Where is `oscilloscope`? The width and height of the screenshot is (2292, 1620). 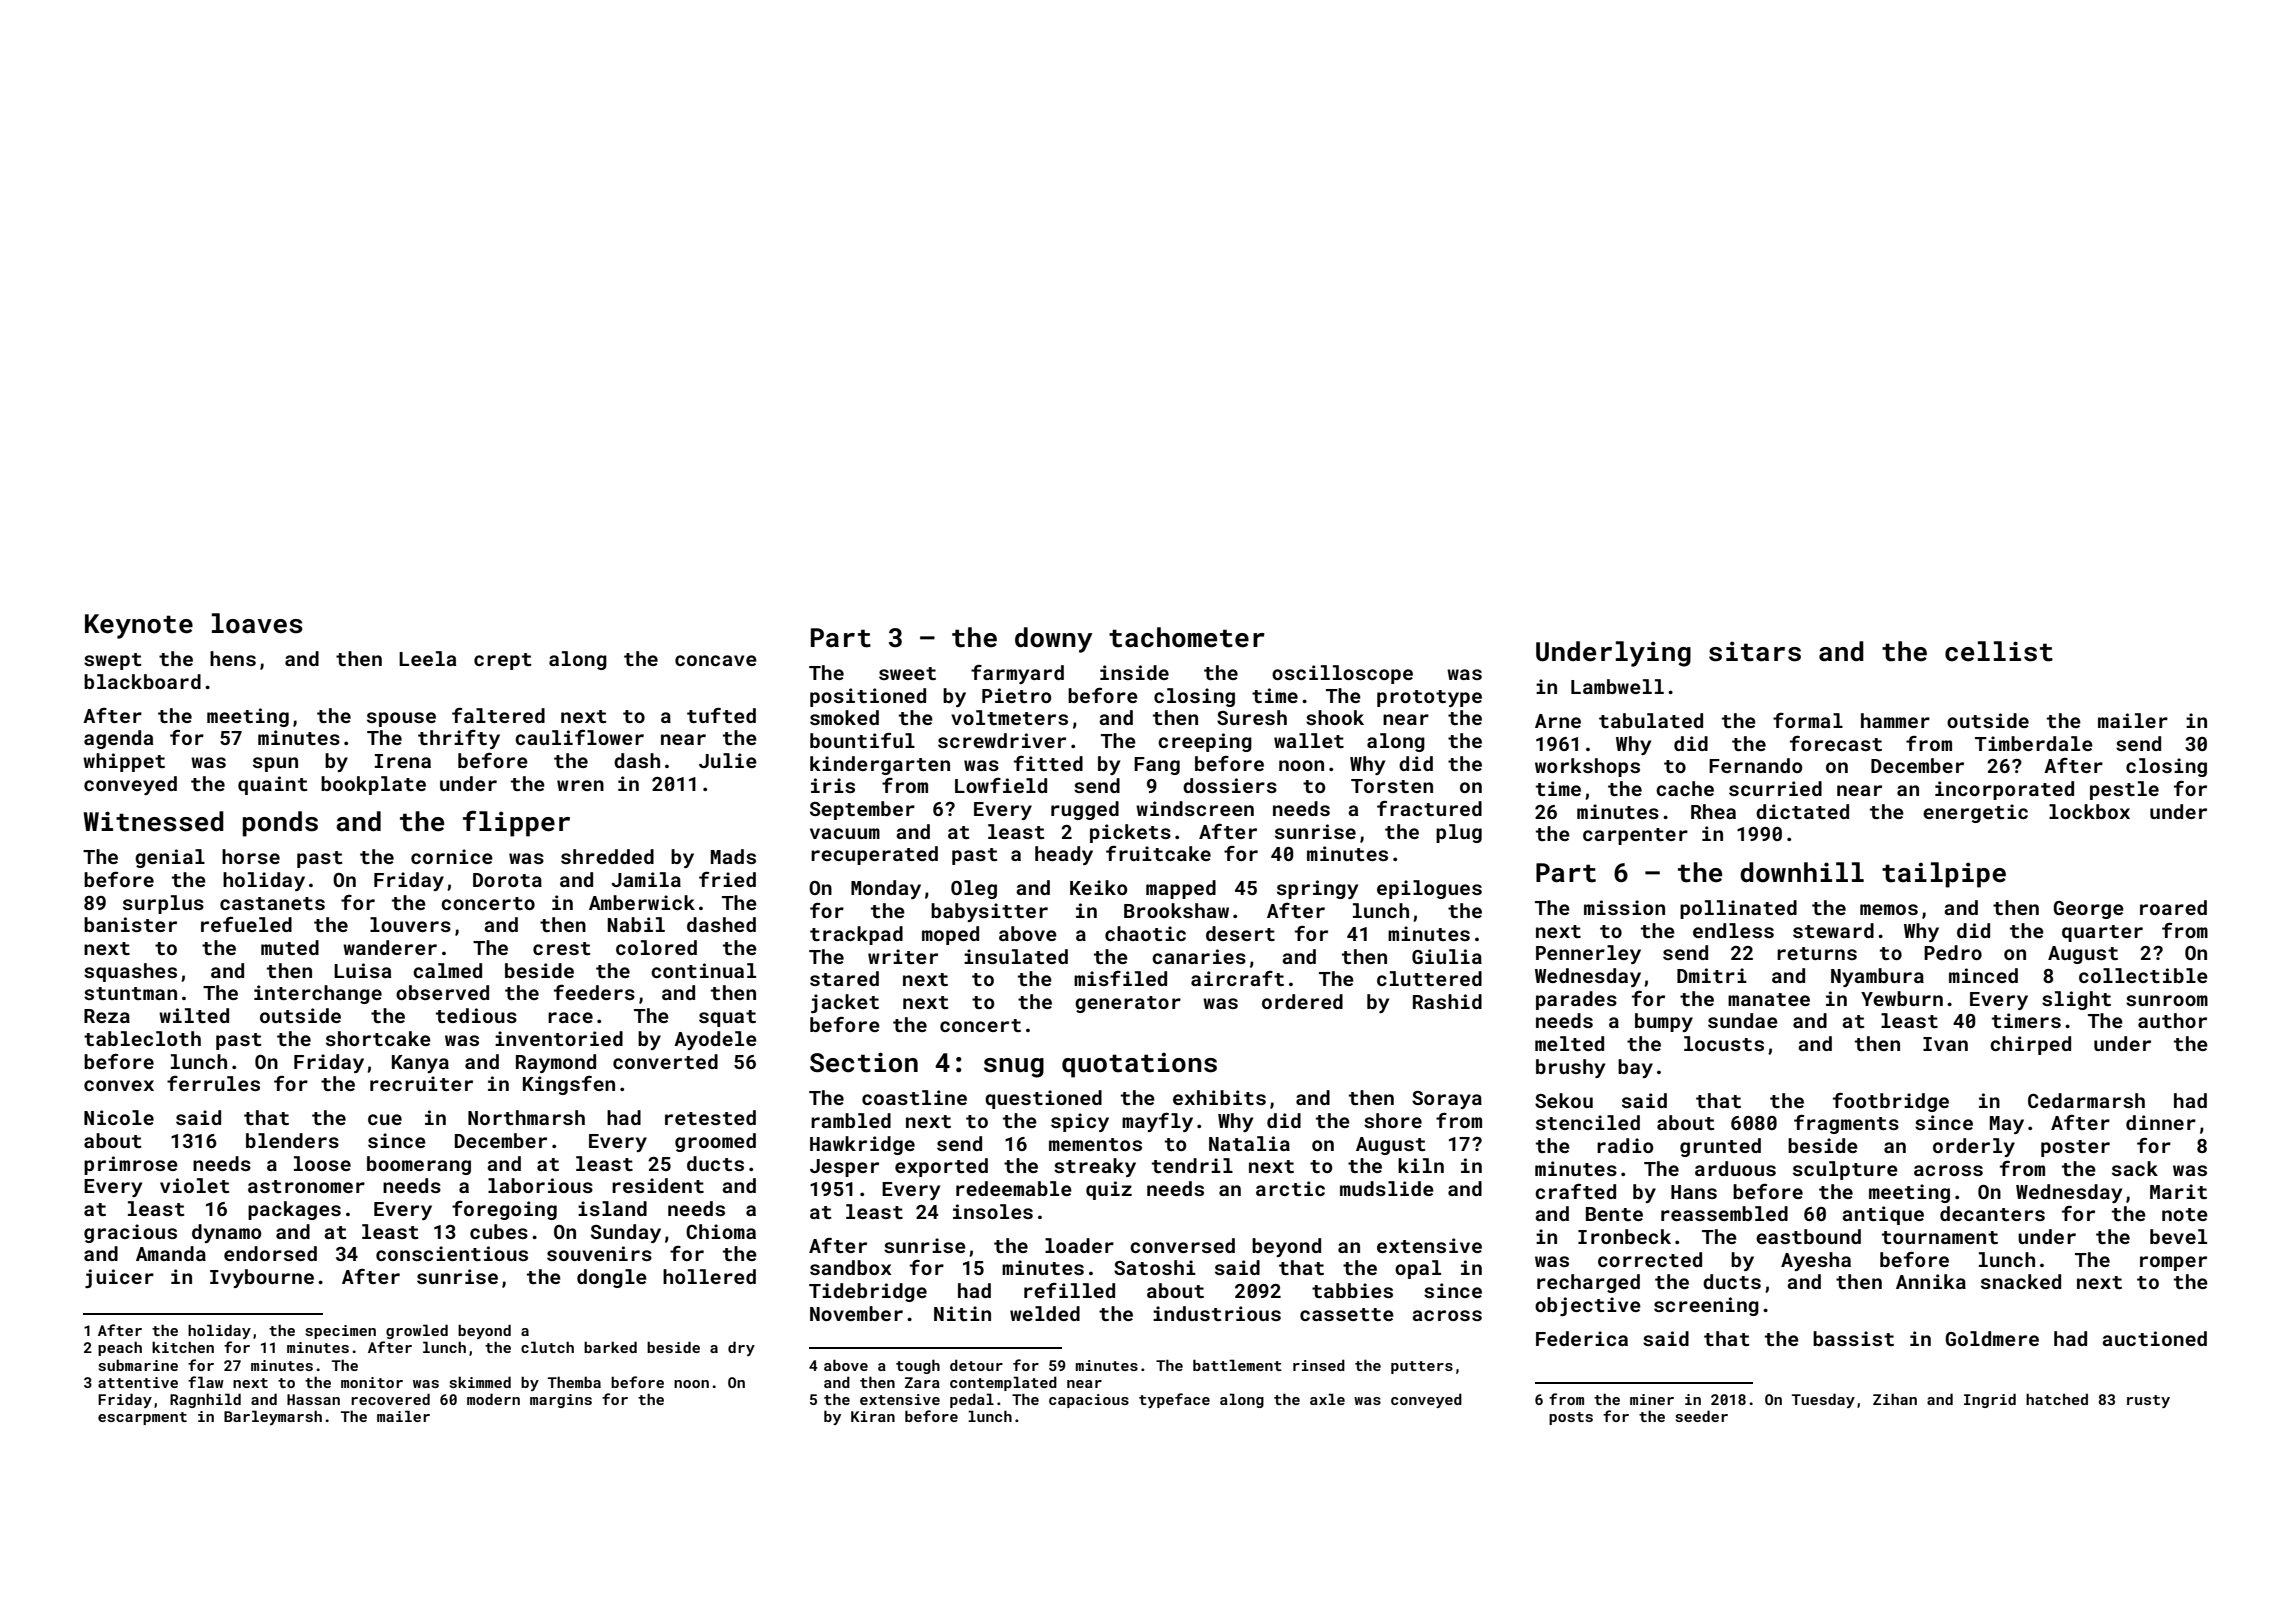 oscilloscope is located at coordinates (1342, 674).
